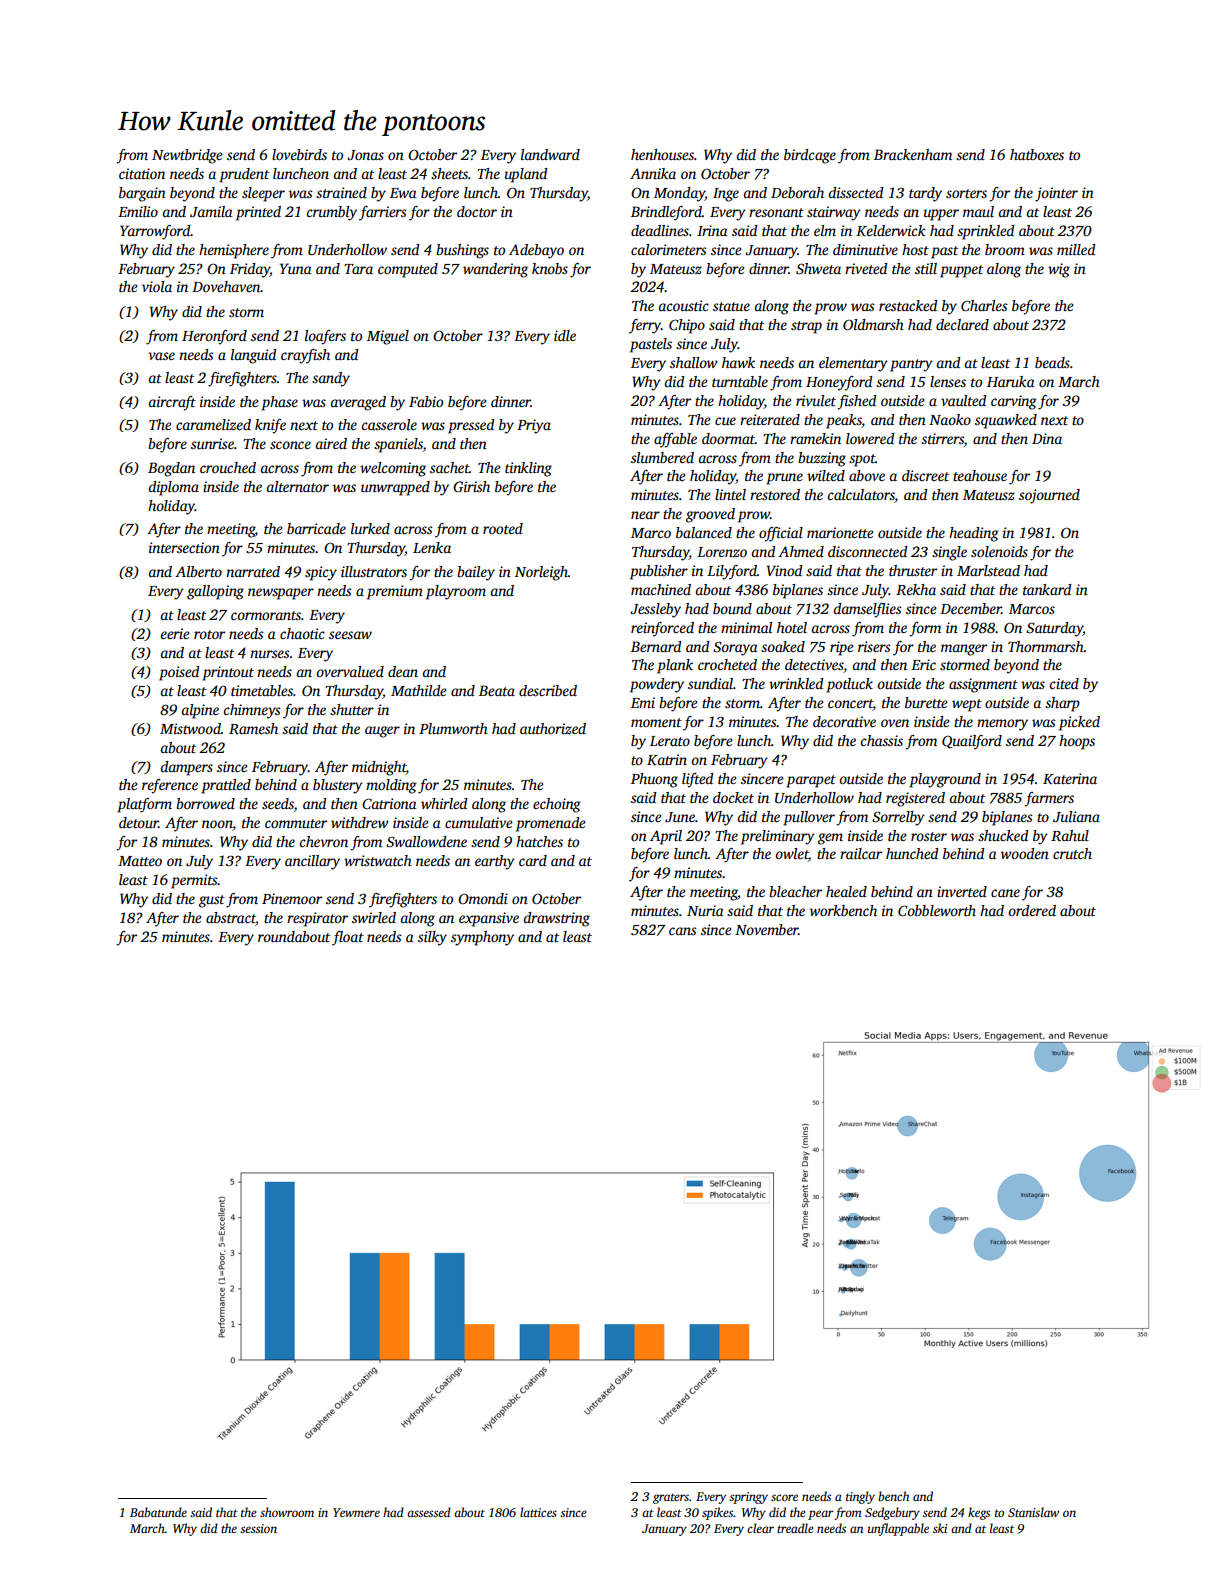  Describe the element at coordinates (662, 154) in the screenshot. I see `henhouses` at that location.
